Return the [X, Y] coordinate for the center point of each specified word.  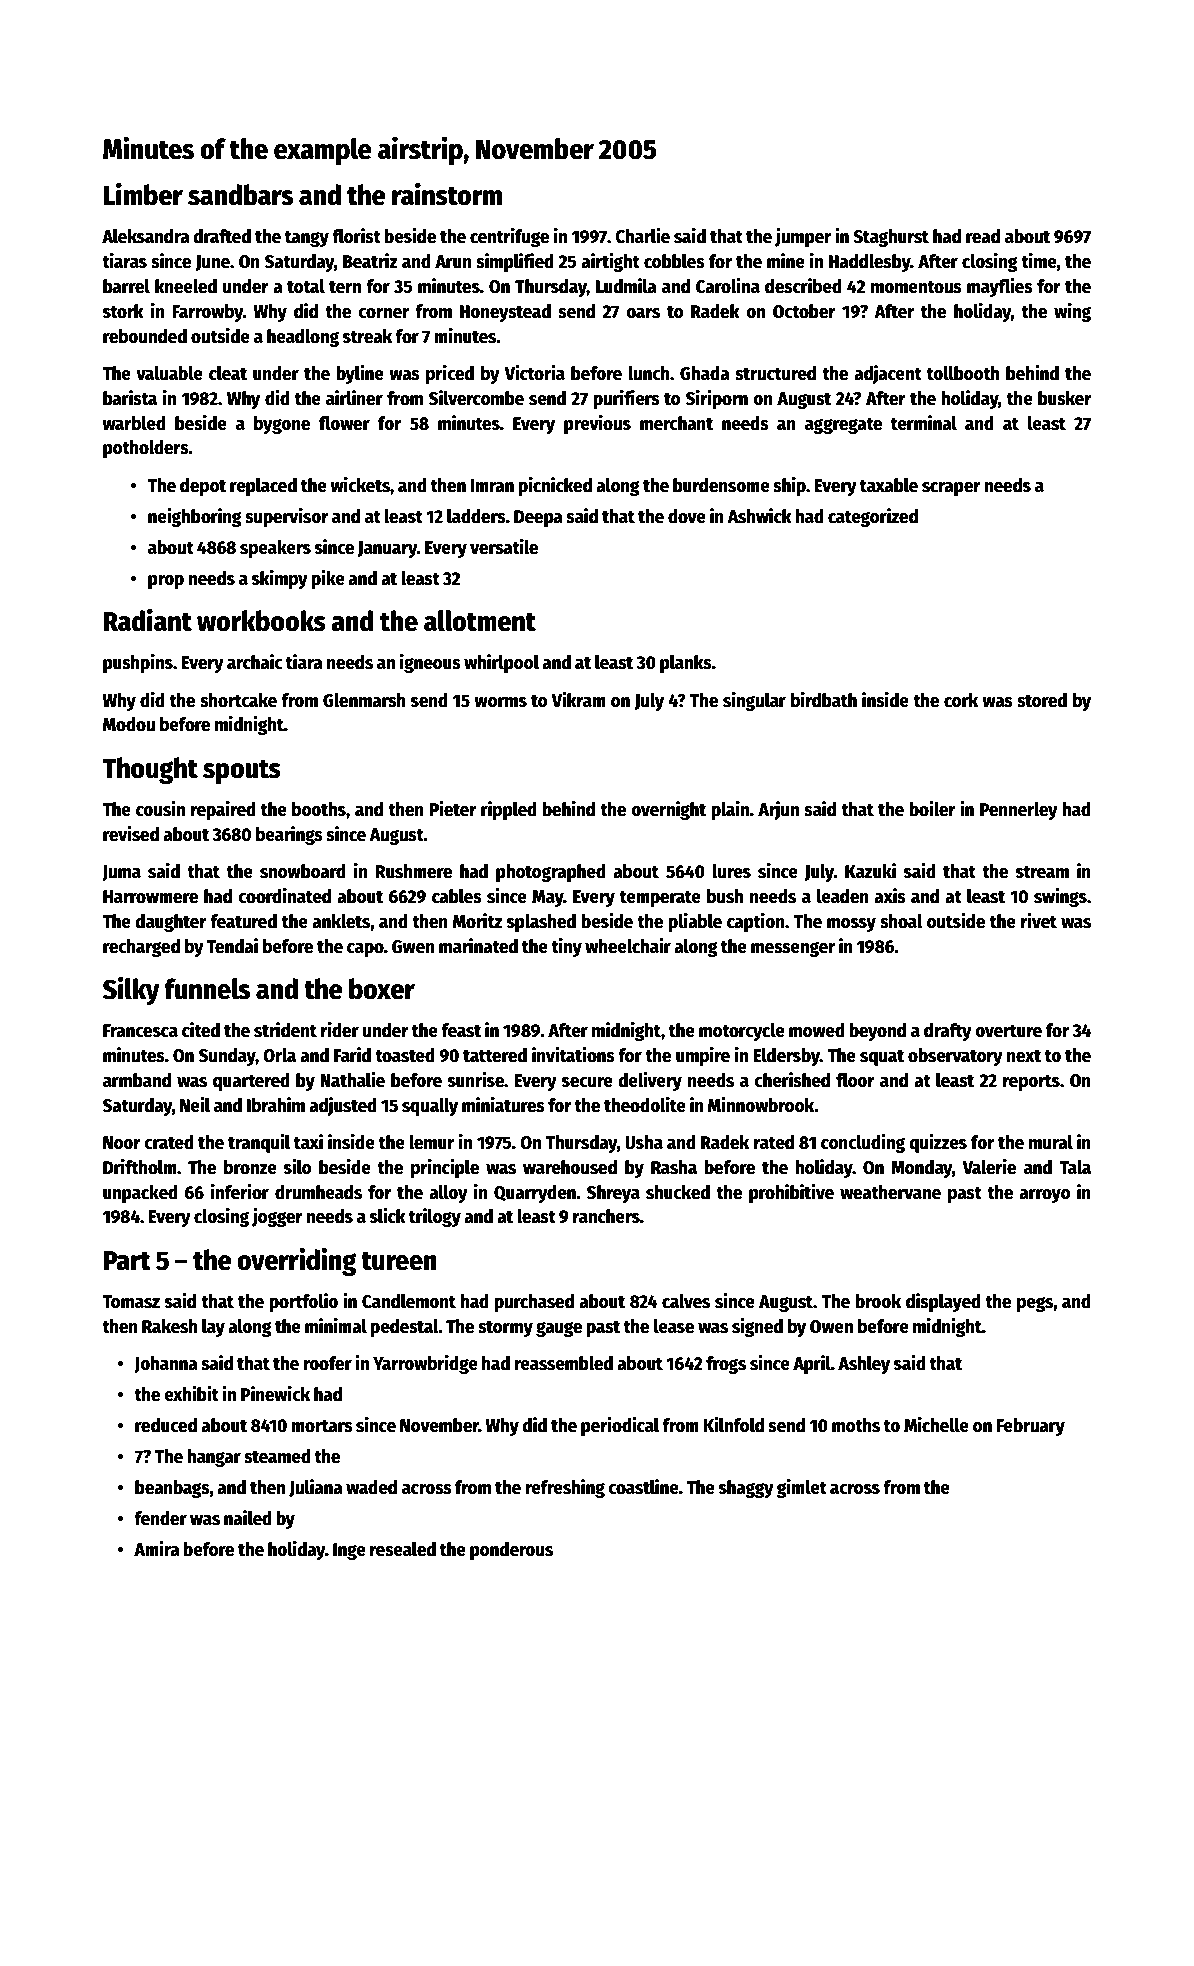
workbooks [261, 621]
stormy [505, 1329]
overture [1008, 1031]
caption [756, 922]
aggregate [843, 426]
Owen [831, 1327]
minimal [336, 1326]
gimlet [802, 1488]
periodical [620, 1426]
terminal [924, 423]
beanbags [172, 1489]
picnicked [555, 486]
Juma [121, 873]
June [213, 263]
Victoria [535, 373]
